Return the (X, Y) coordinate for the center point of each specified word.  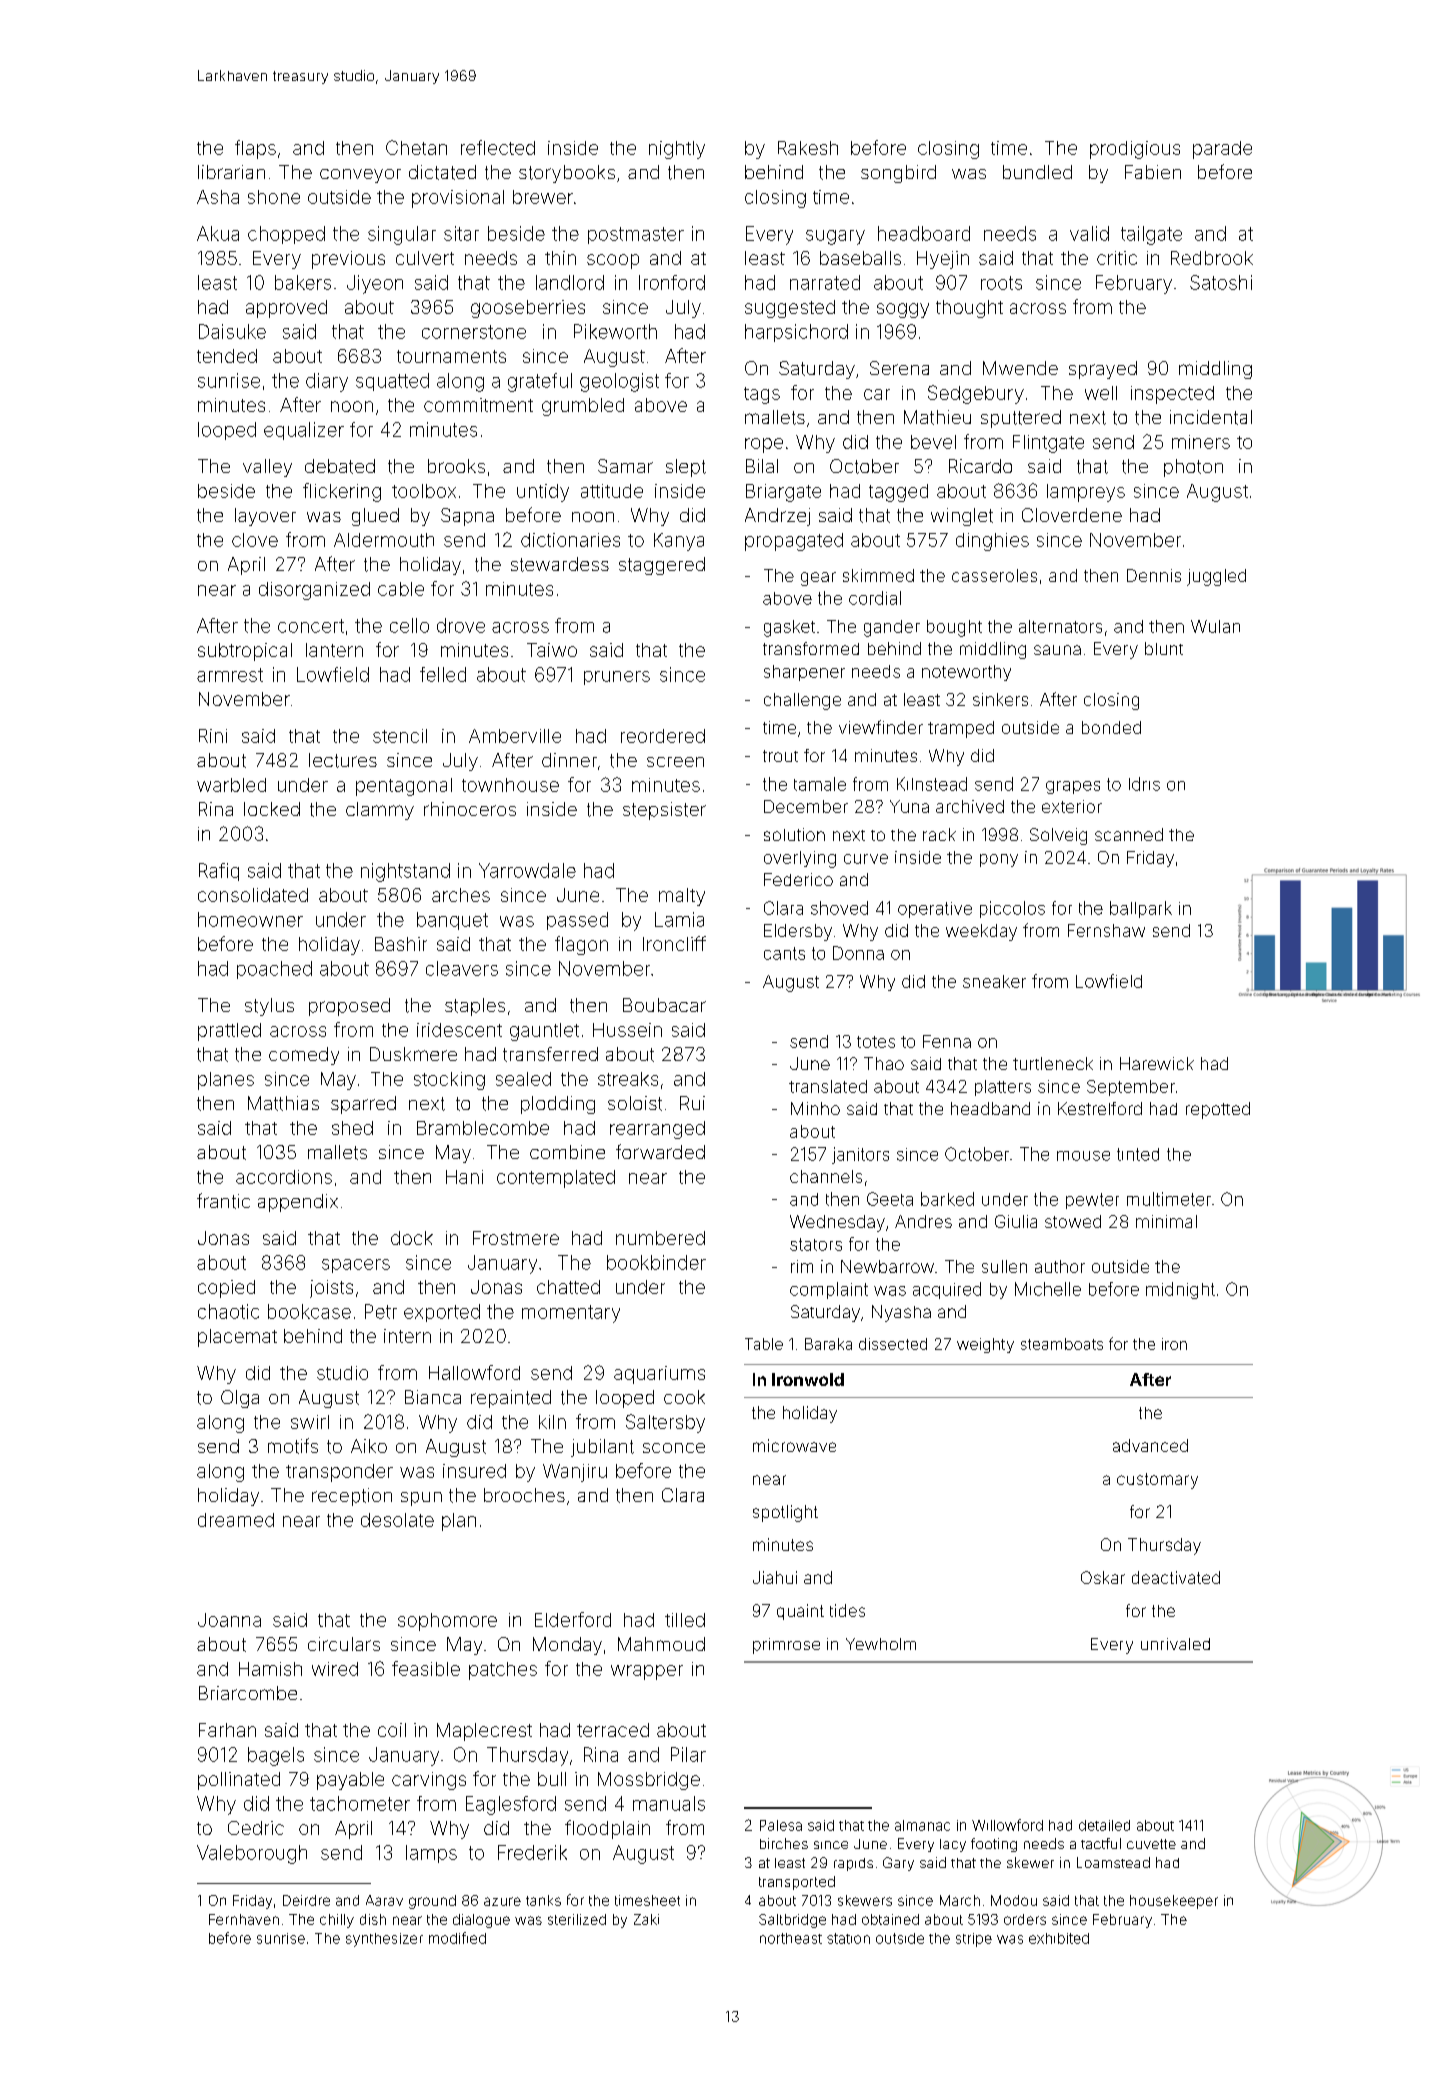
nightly (677, 150)
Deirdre (306, 1900)
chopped (286, 235)
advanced (1150, 1445)
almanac (922, 1825)
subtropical (245, 652)
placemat (237, 1338)
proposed (349, 1007)
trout (780, 756)
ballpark (1141, 909)
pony (999, 860)
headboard (924, 233)
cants (784, 953)
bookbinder (656, 1262)
